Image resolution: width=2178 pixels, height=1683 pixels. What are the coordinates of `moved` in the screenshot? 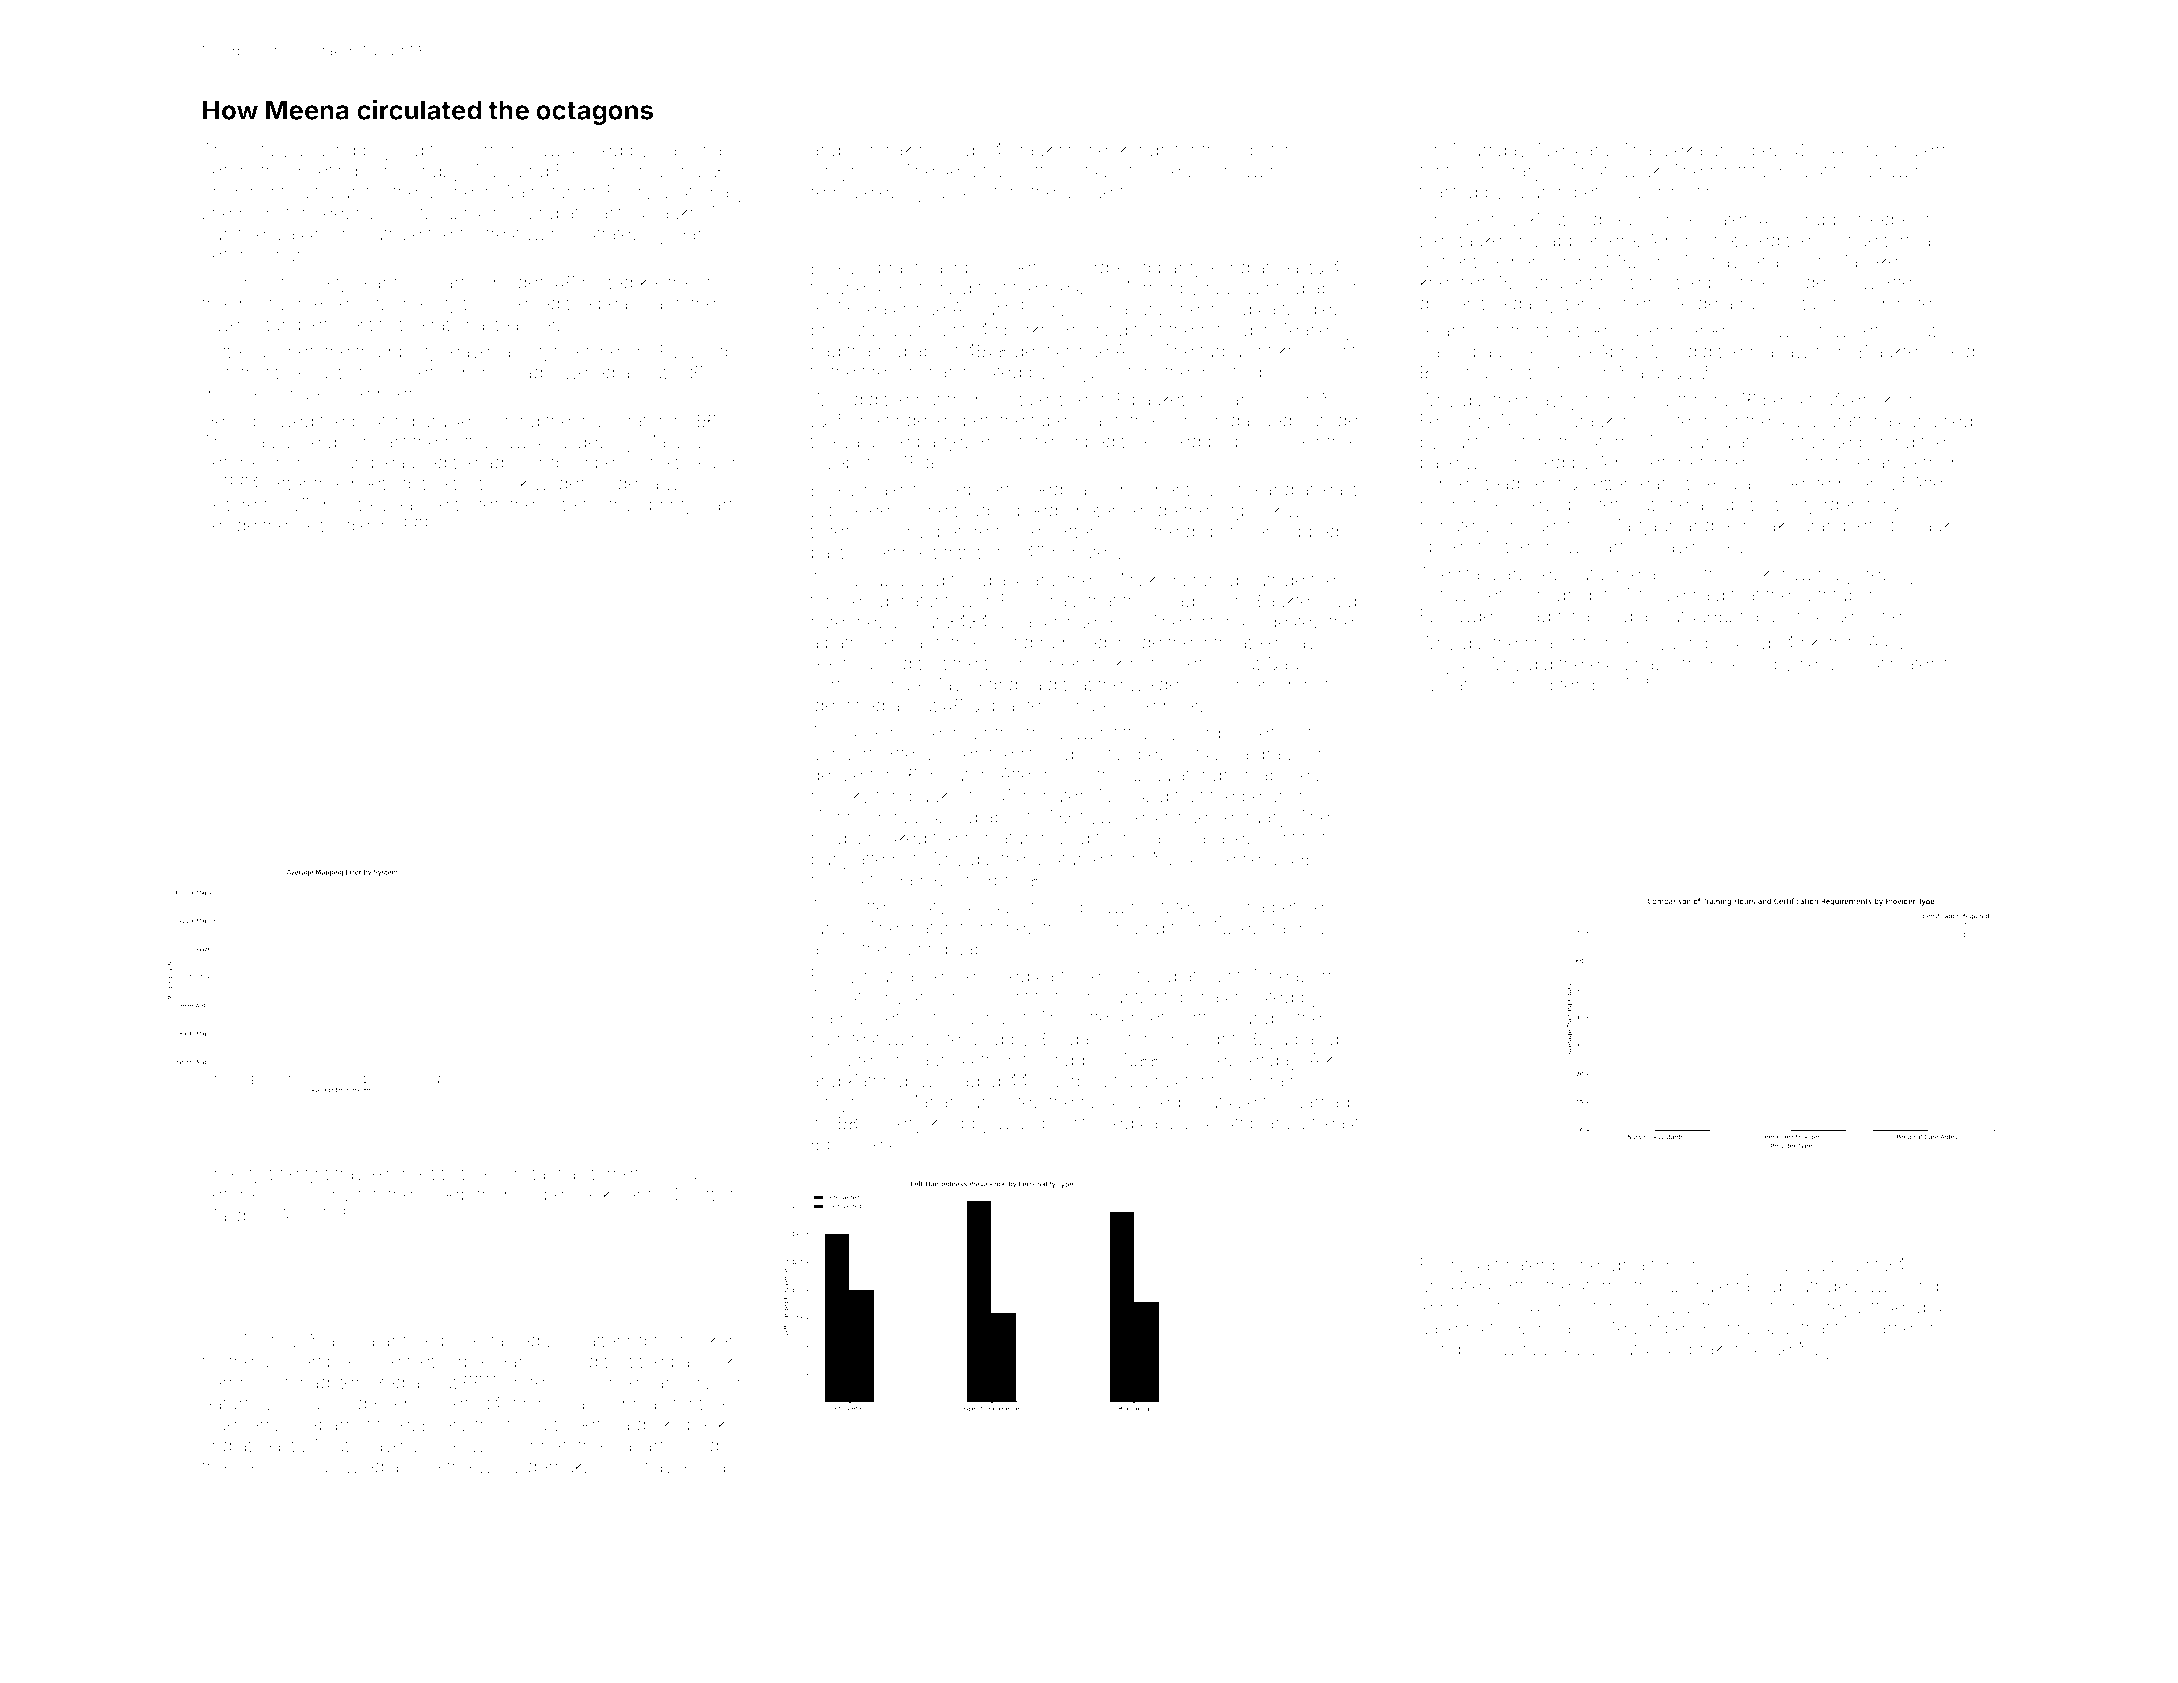 It's located at (947, 150).
